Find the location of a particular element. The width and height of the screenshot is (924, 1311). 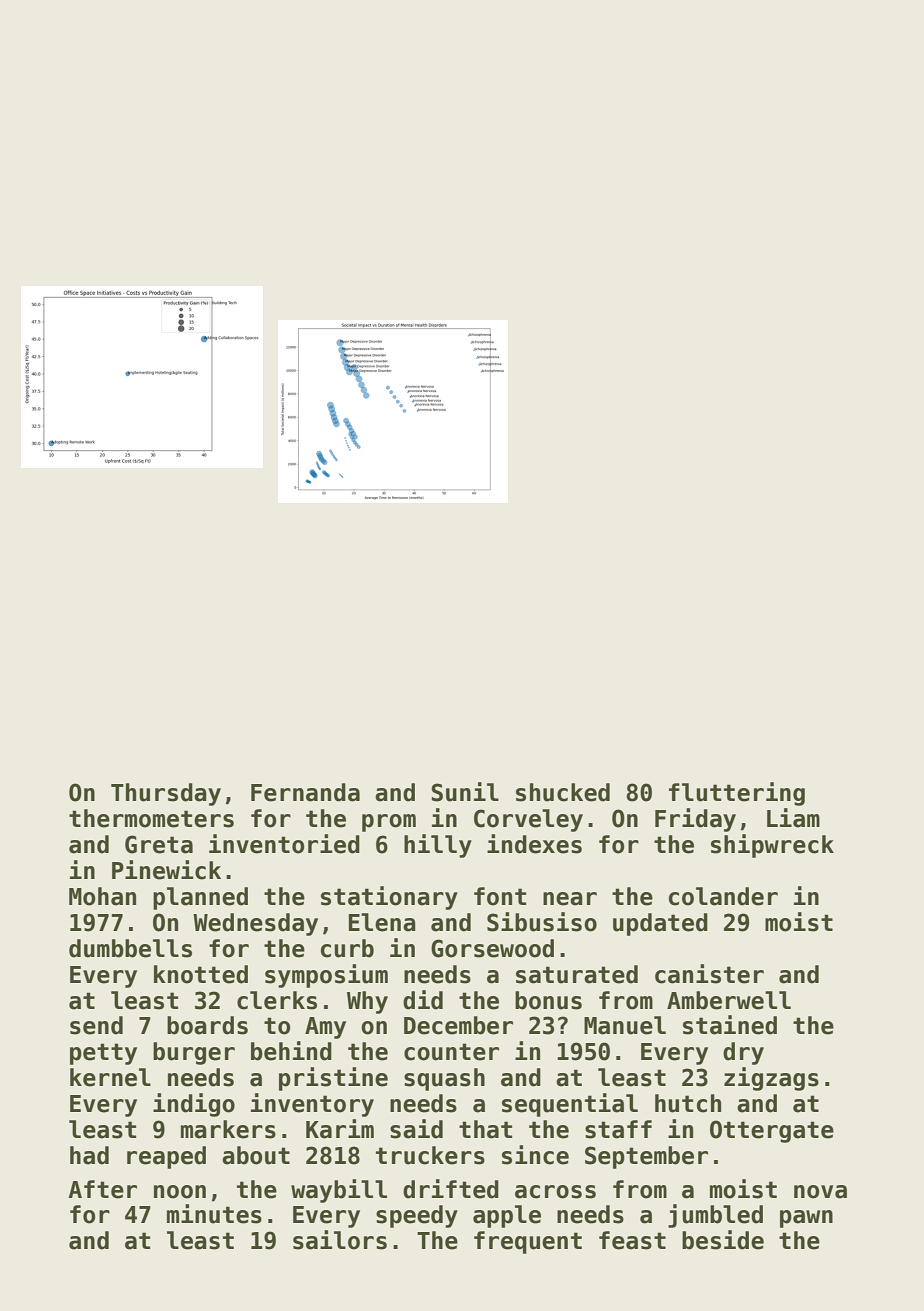

feast is located at coordinates (632, 1240).
